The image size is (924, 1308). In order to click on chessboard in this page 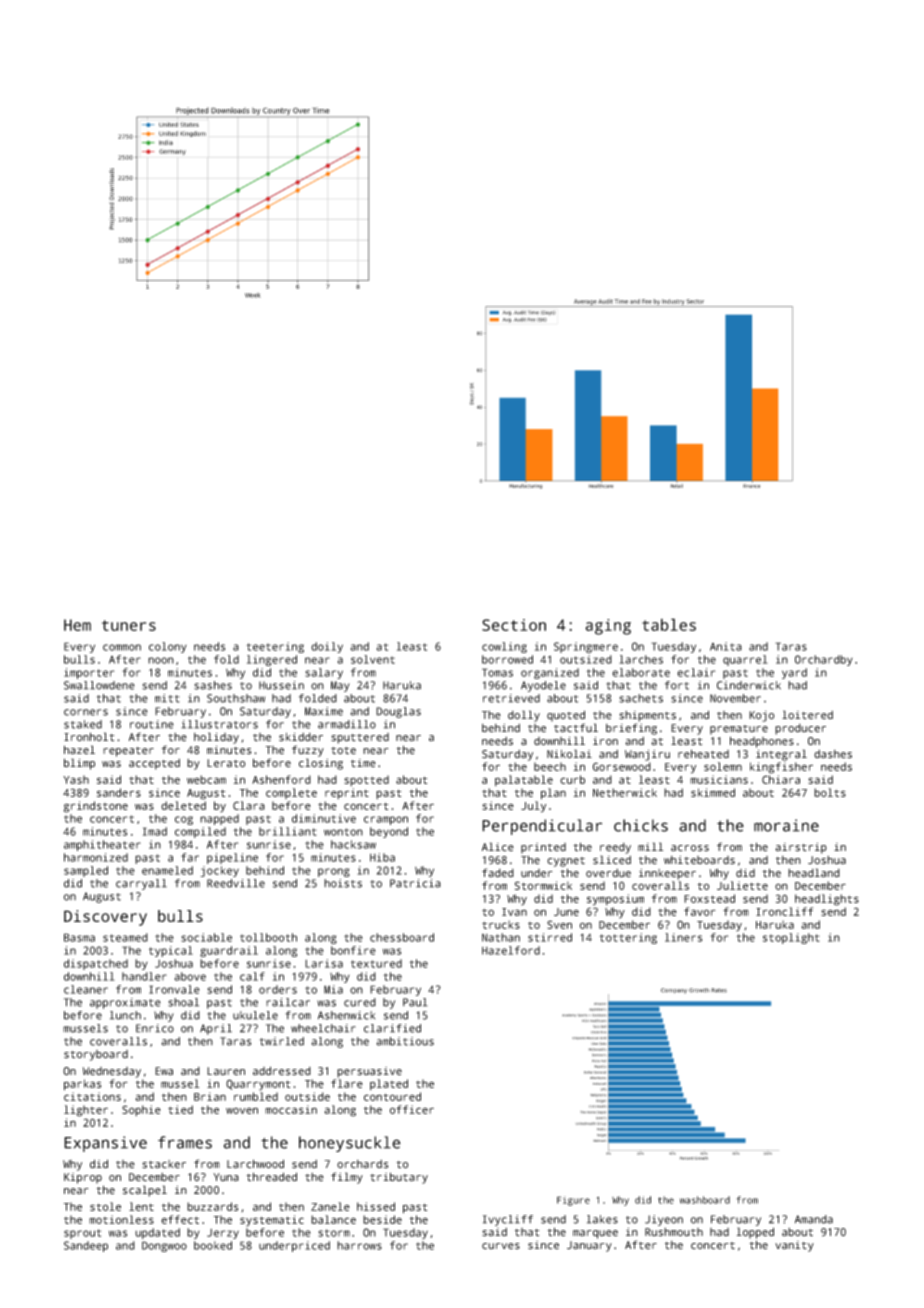, I will do `click(402, 937)`.
